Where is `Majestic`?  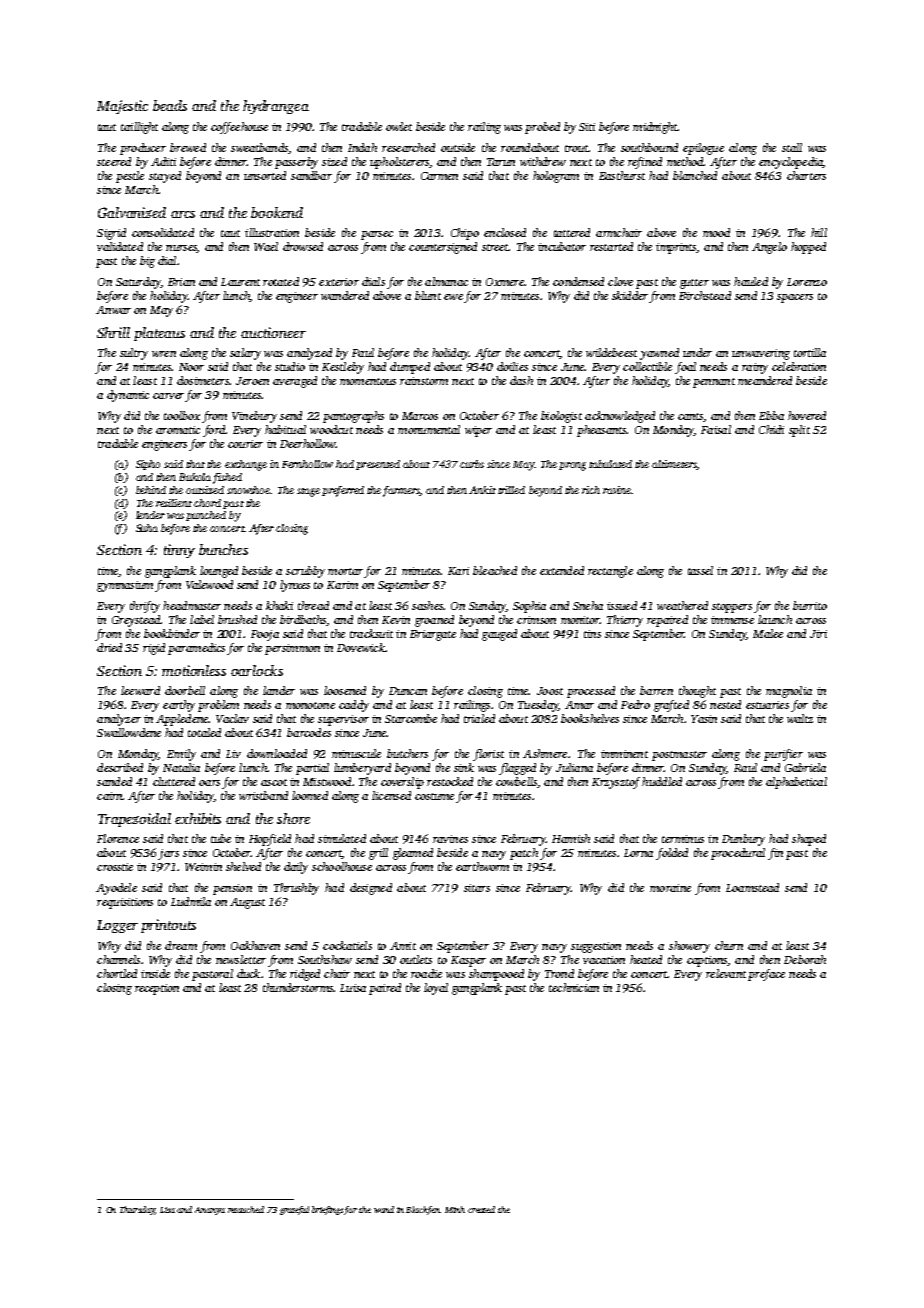 Majestic is located at coordinates (122, 107).
